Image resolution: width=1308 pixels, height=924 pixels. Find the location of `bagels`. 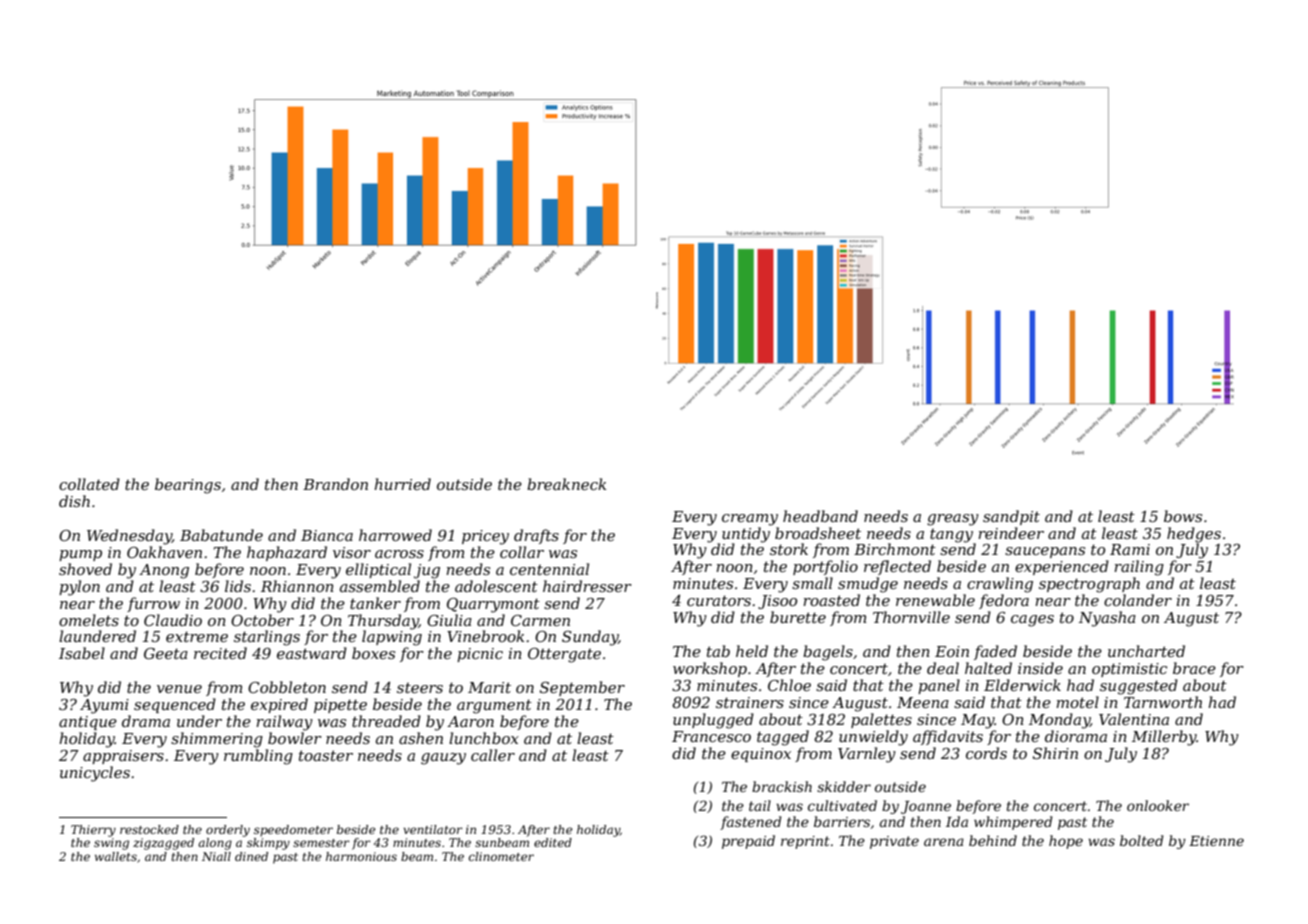

bagels is located at coordinates (828, 653).
